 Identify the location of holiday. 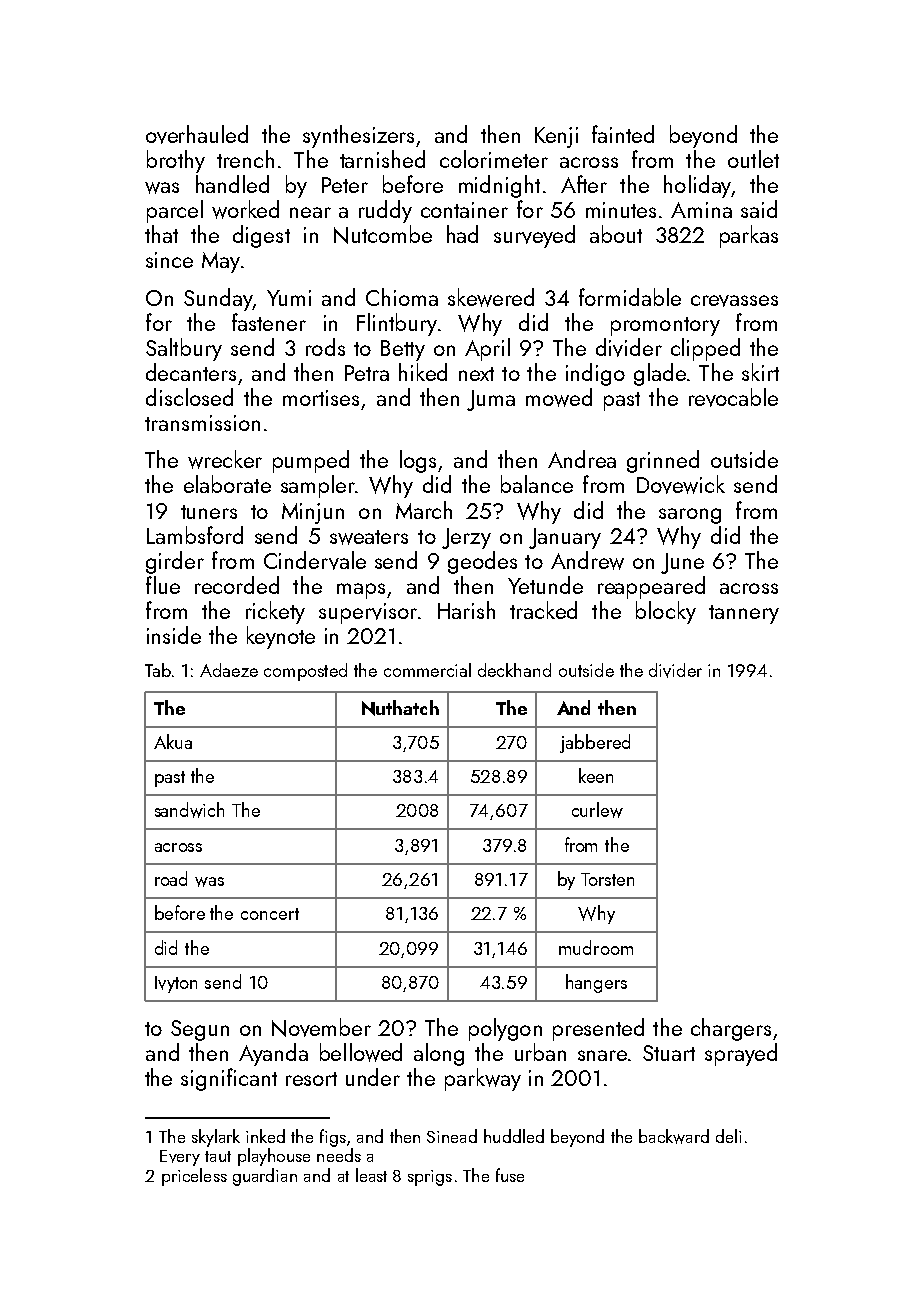
(697, 186).
